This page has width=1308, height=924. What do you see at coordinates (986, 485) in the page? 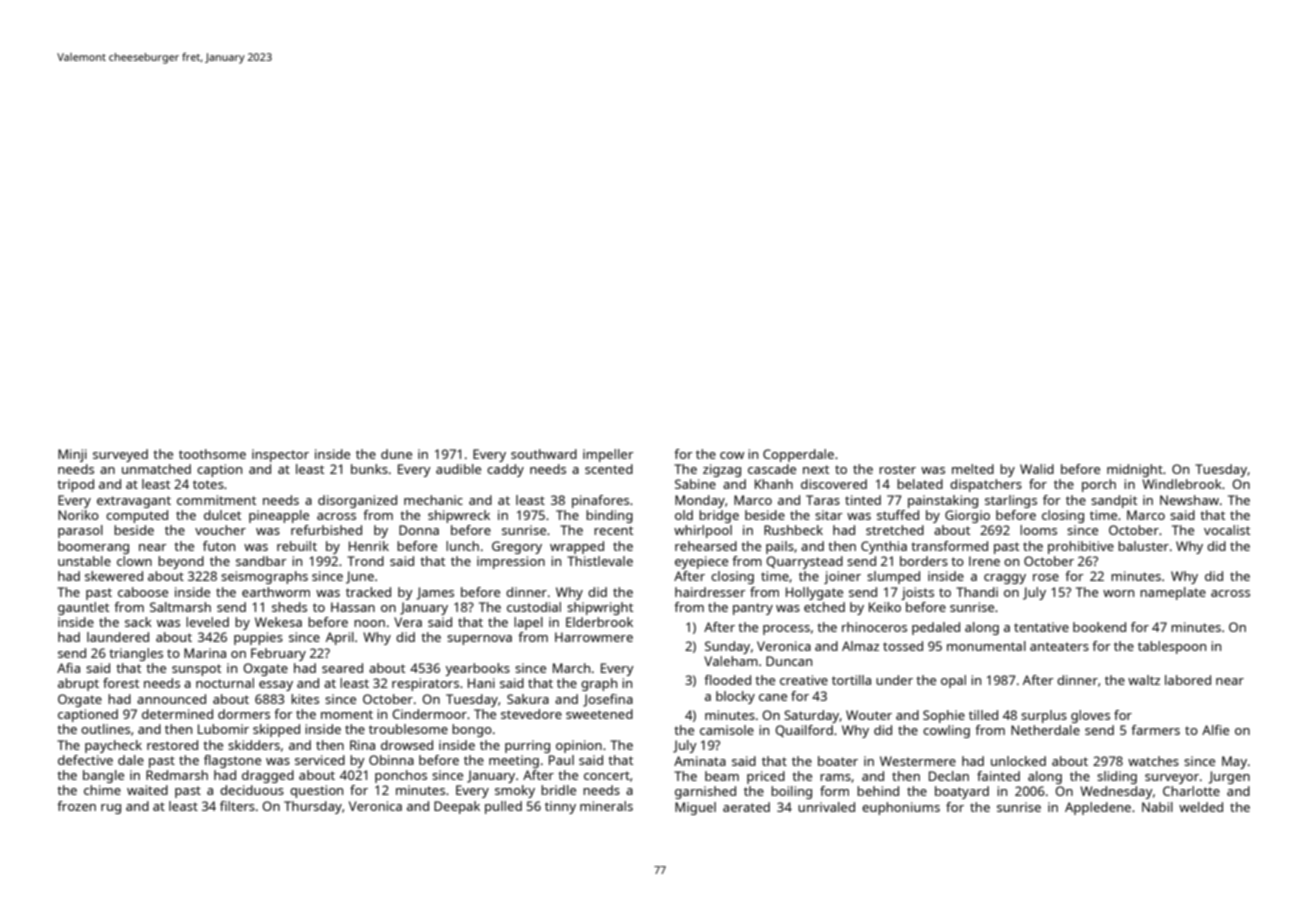
I see `dispatchers` at bounding box center [986, 485].
